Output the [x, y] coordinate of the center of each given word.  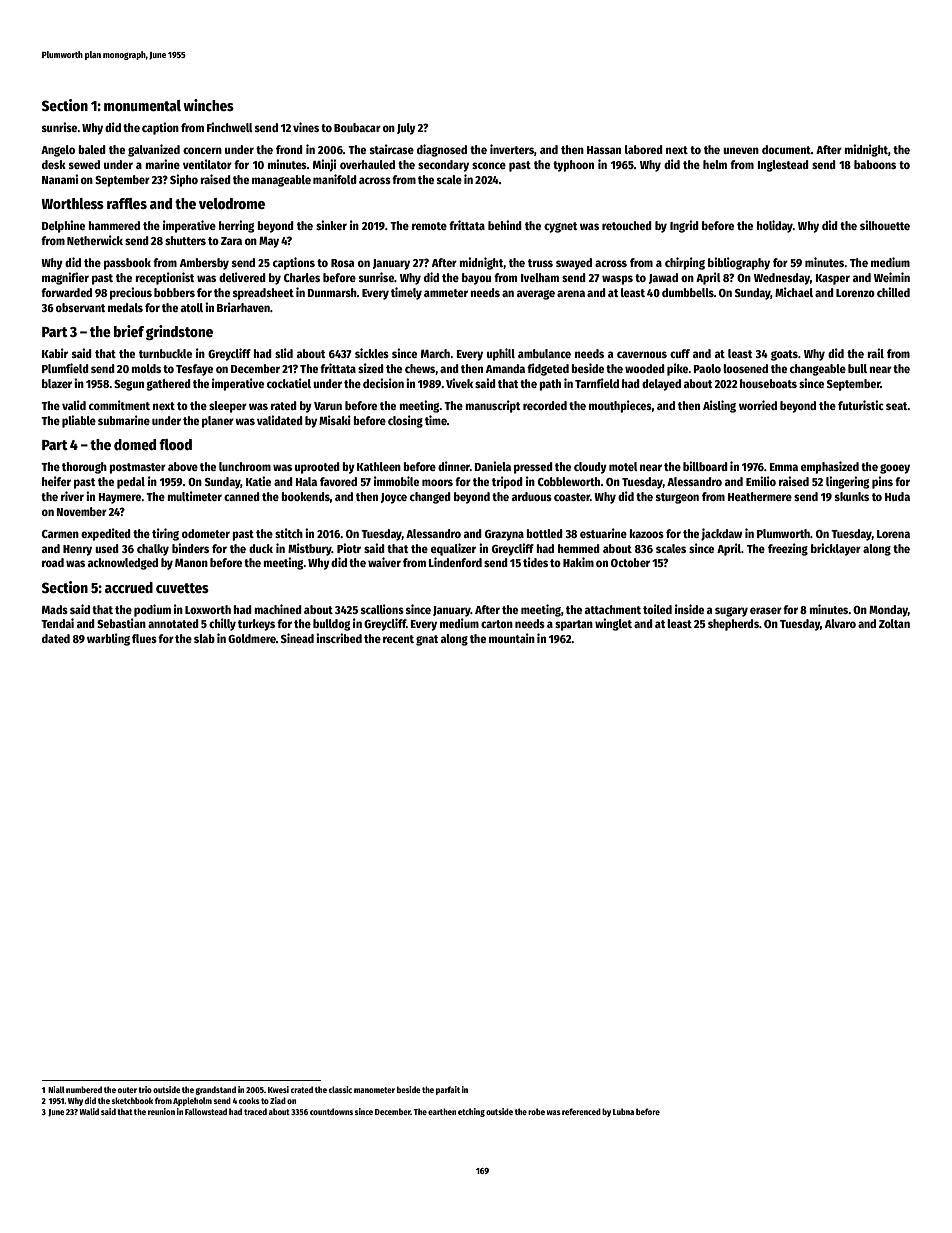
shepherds [733, 625]
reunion [161, 1111]
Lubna [623, 1111]
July [406, 129]
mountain [512, 638]
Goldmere [252, 638]
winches [208, 105]
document [786, 149]
